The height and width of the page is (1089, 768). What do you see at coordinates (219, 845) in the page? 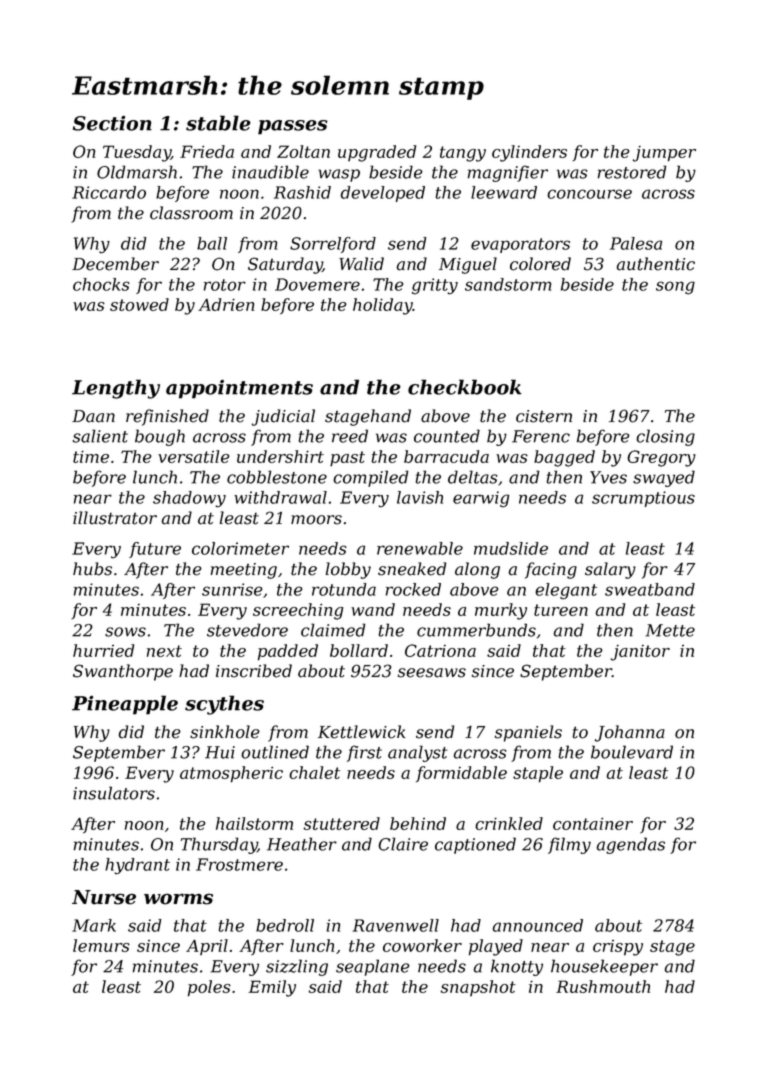
I see `Thursday` at bounding box center [219, 845].
